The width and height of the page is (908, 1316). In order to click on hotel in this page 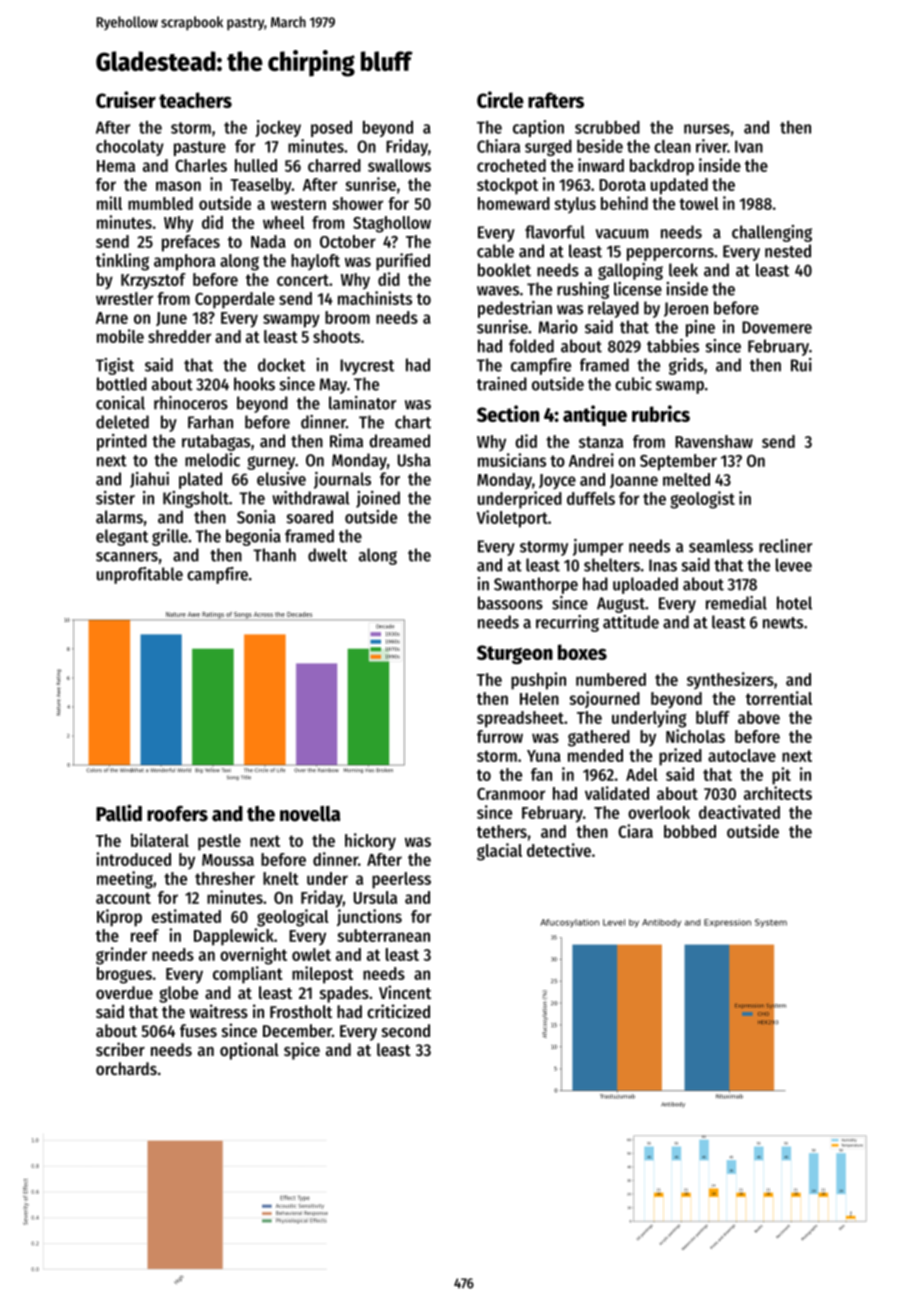, I will do `click(794, 603)`.
